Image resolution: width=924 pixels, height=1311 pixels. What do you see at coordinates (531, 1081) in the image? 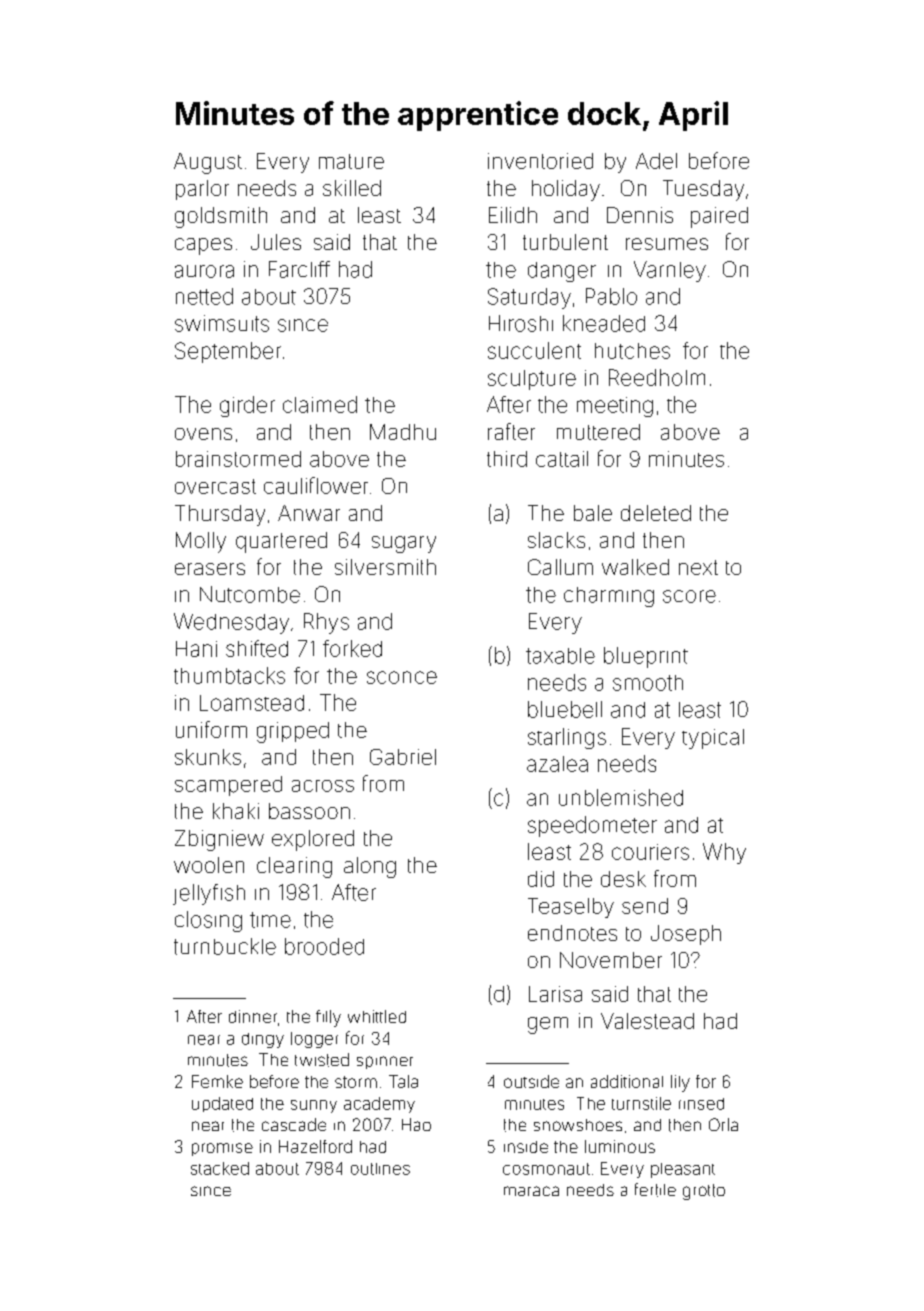
I see `outside` at bounding box center [531, 1081].
